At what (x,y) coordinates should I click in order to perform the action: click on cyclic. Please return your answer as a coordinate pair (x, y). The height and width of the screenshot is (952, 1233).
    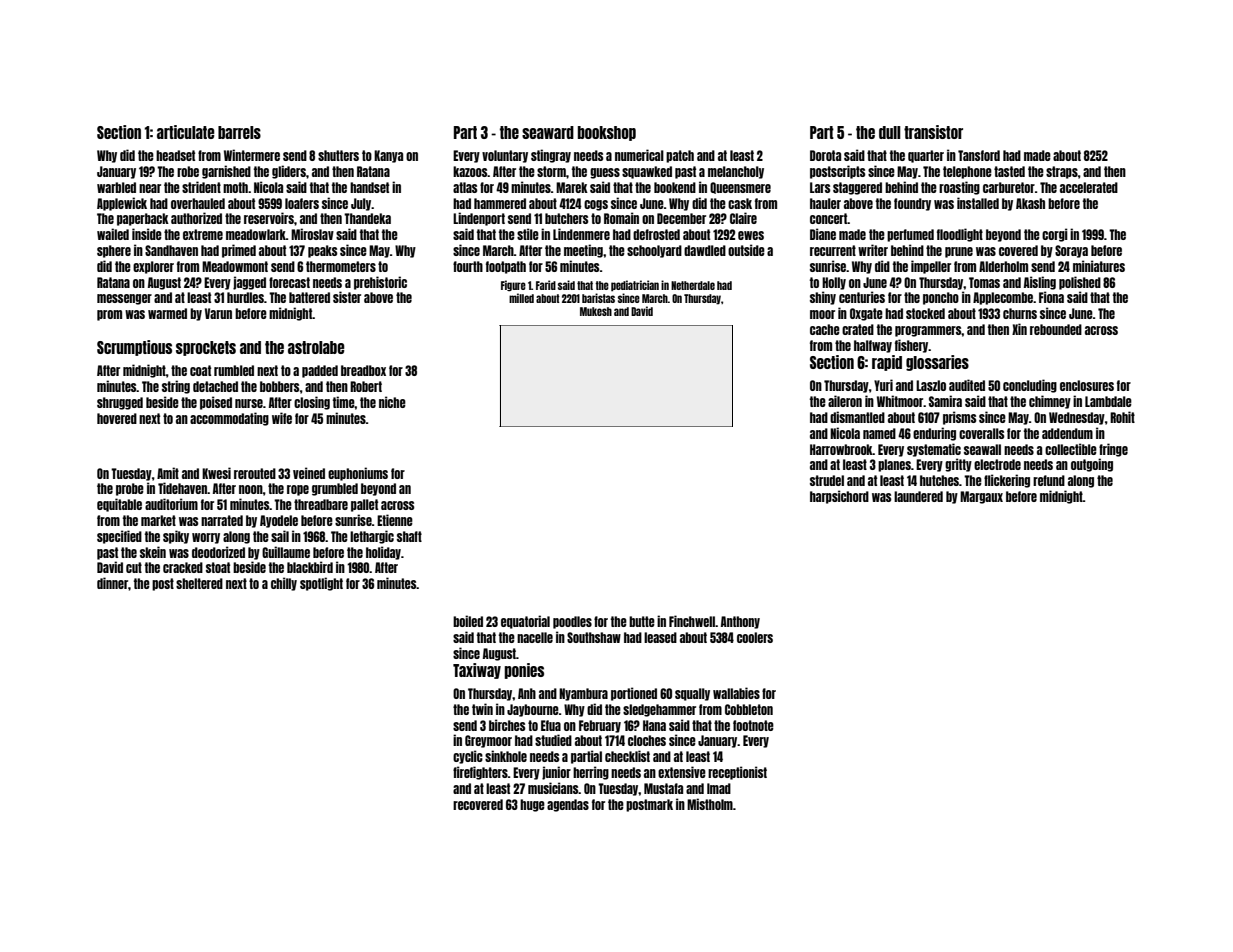
    Looking at the image, I should click on (468, 757).
